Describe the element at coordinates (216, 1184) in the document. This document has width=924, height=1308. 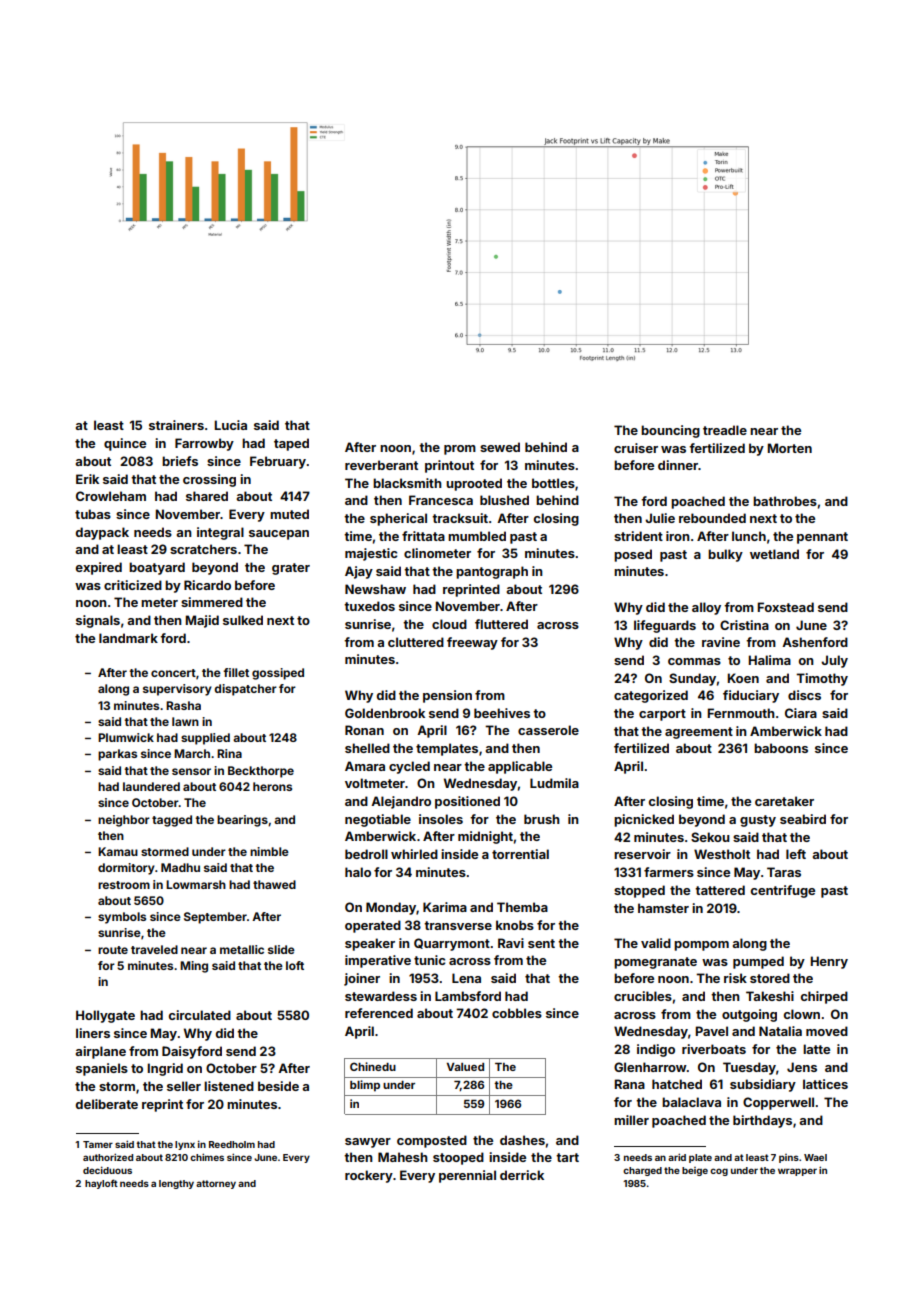
I see `attorney` at that location.
